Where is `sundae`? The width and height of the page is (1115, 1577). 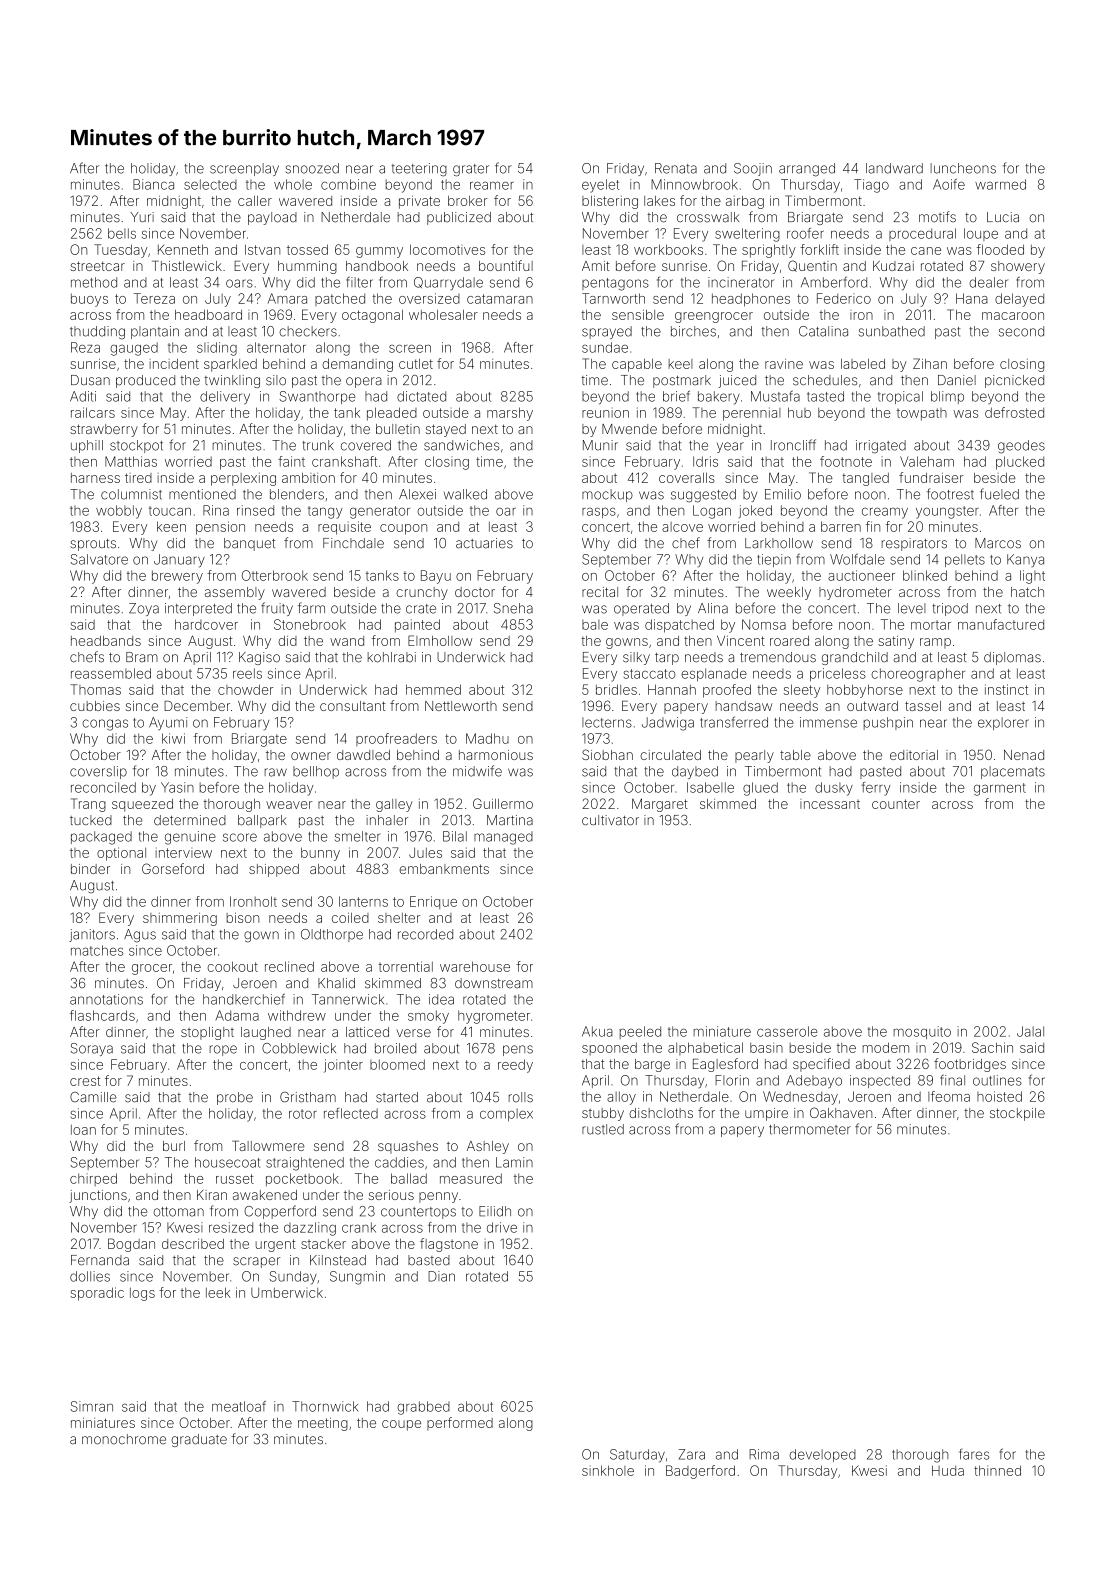 sundae is located at coordinates (605, 347).
